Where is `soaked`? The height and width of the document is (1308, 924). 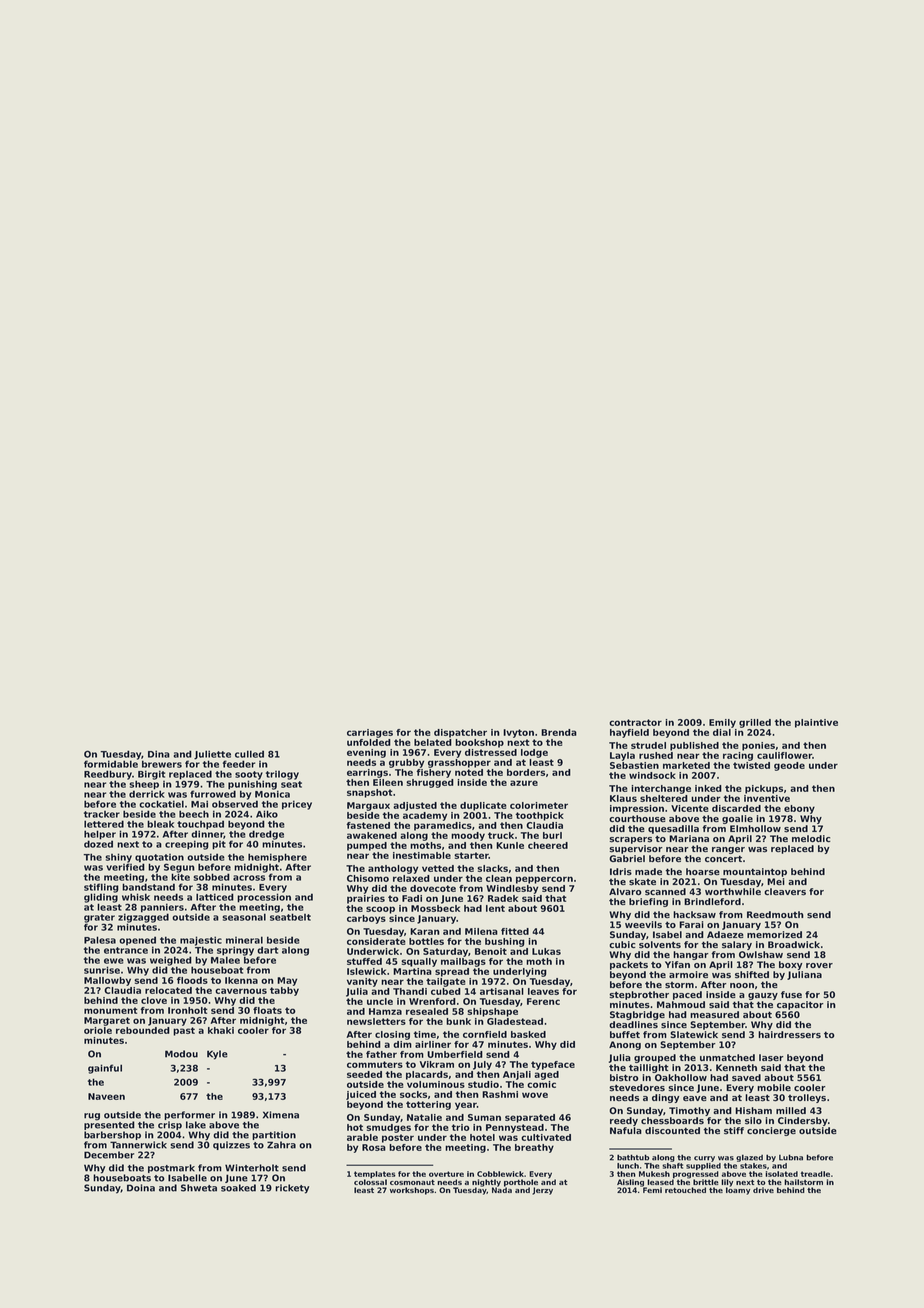 soaked is located at coordinates (238, 1188).
